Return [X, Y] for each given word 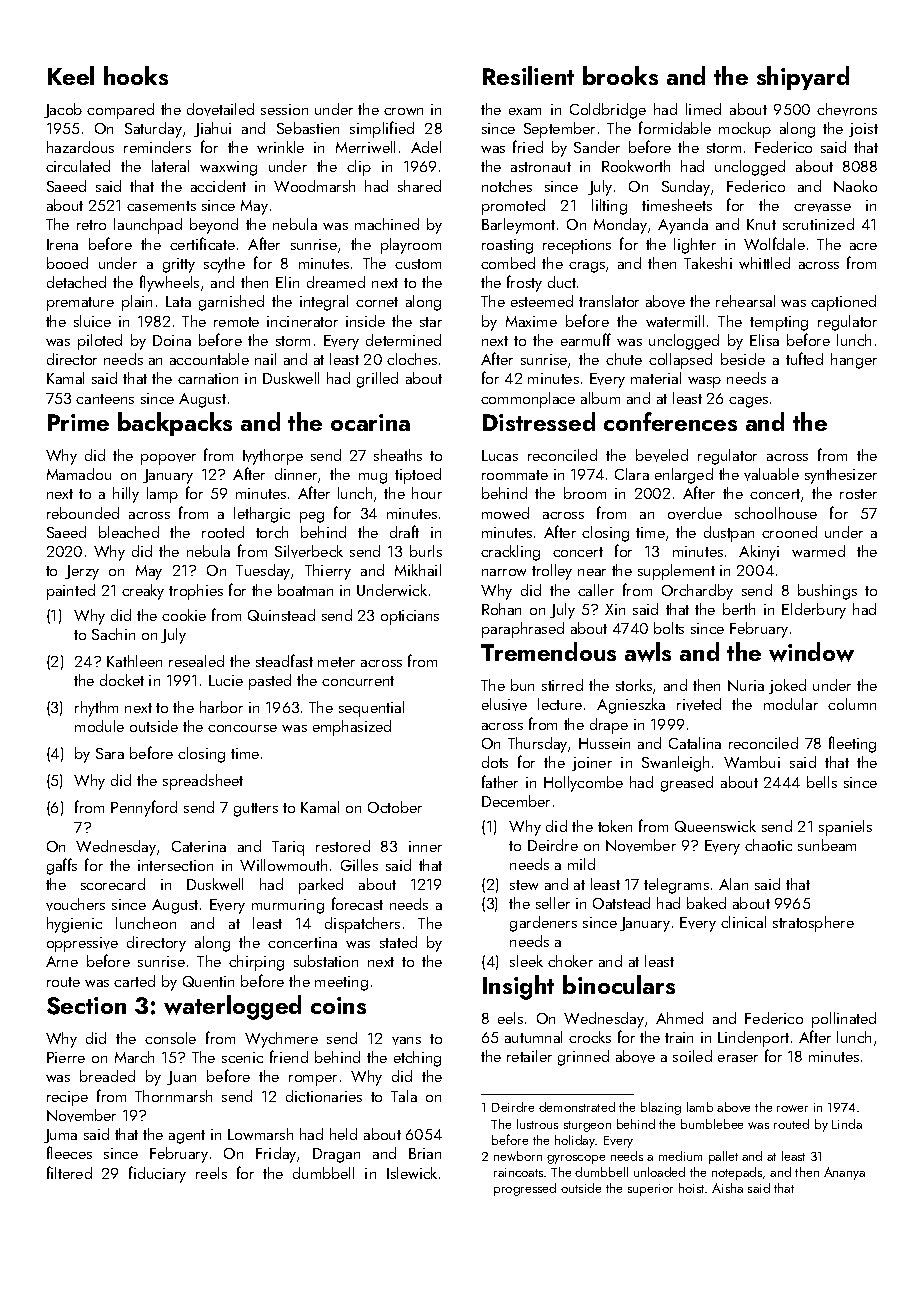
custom [418, 264]
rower [792, 1108]
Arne [62, 961]
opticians [410, 617]
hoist [691, 1188]
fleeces [69, 1152]
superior [650, 1190]
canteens [105, 399]
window [811, 652]
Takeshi [708, 263]
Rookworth [636, 166]
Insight [518, 987]
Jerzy [82, 572]
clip [359, 168]
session [284, 109]
